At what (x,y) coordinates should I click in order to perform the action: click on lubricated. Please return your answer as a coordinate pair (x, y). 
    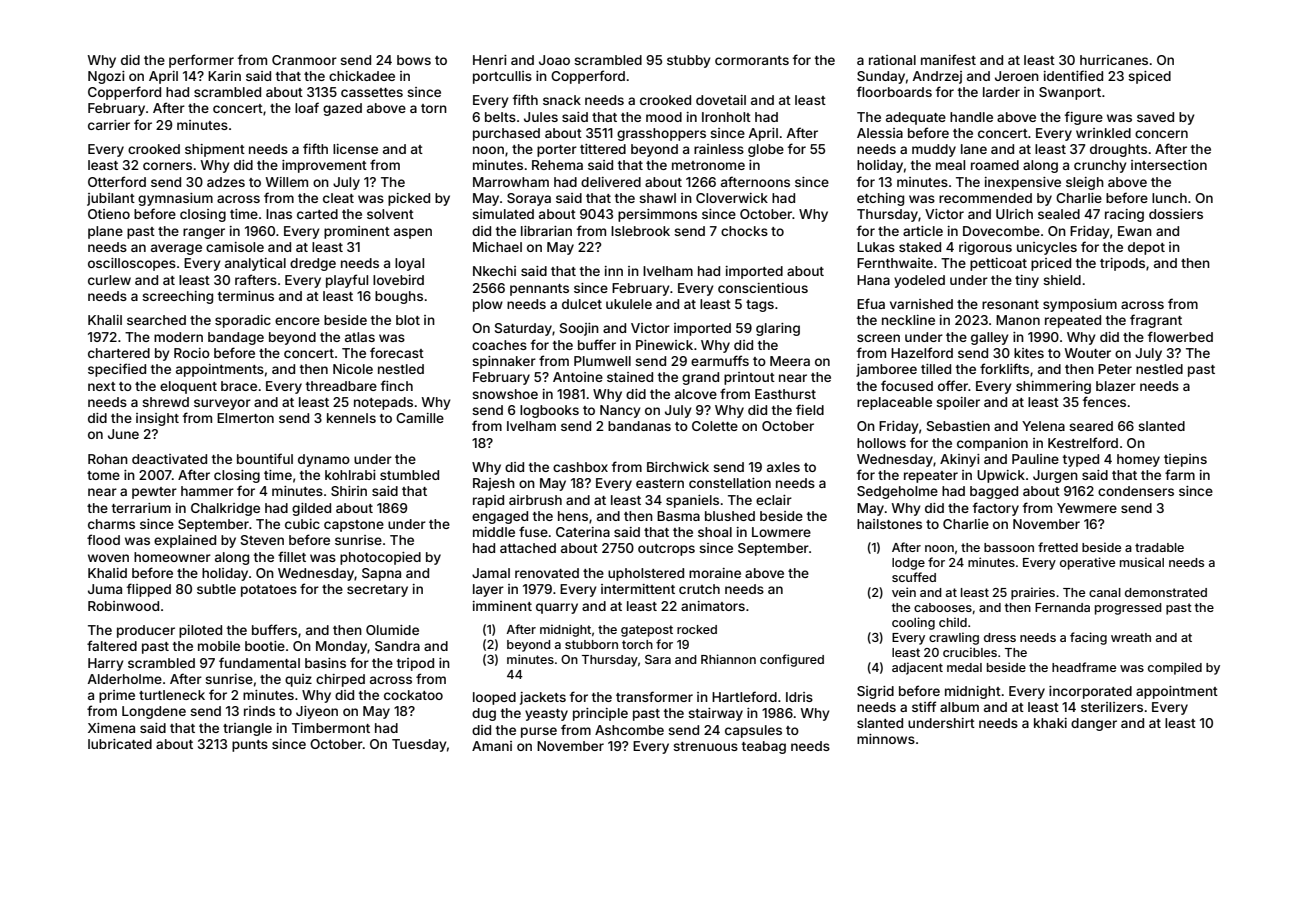
    Looking at the image, I should click on (120, 744).
